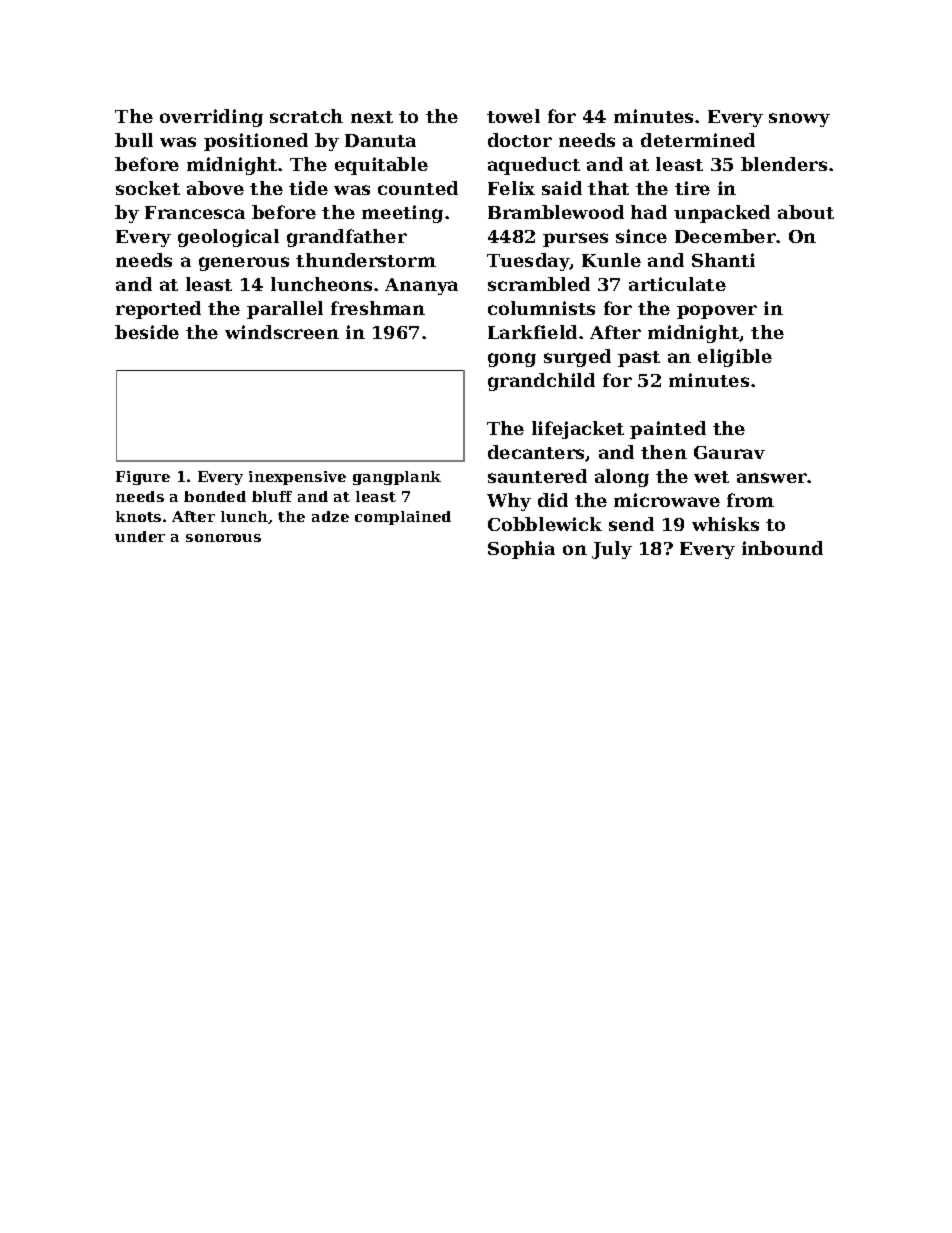 The width and height of the screenshot is (952, 1233). I want to click on Shanti, so click(723, 260).
